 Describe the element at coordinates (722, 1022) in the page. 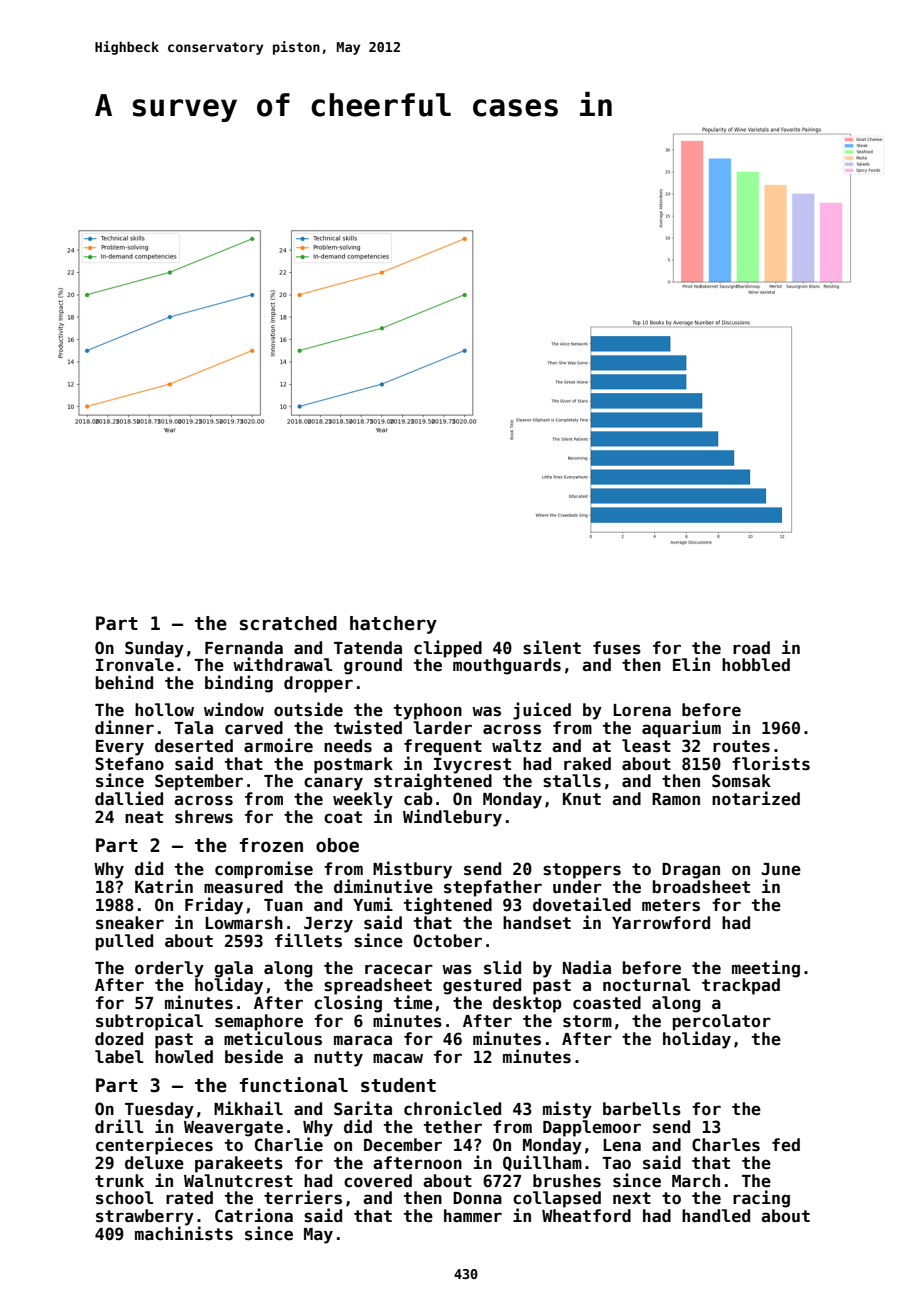

I see `percolator` at that location.
